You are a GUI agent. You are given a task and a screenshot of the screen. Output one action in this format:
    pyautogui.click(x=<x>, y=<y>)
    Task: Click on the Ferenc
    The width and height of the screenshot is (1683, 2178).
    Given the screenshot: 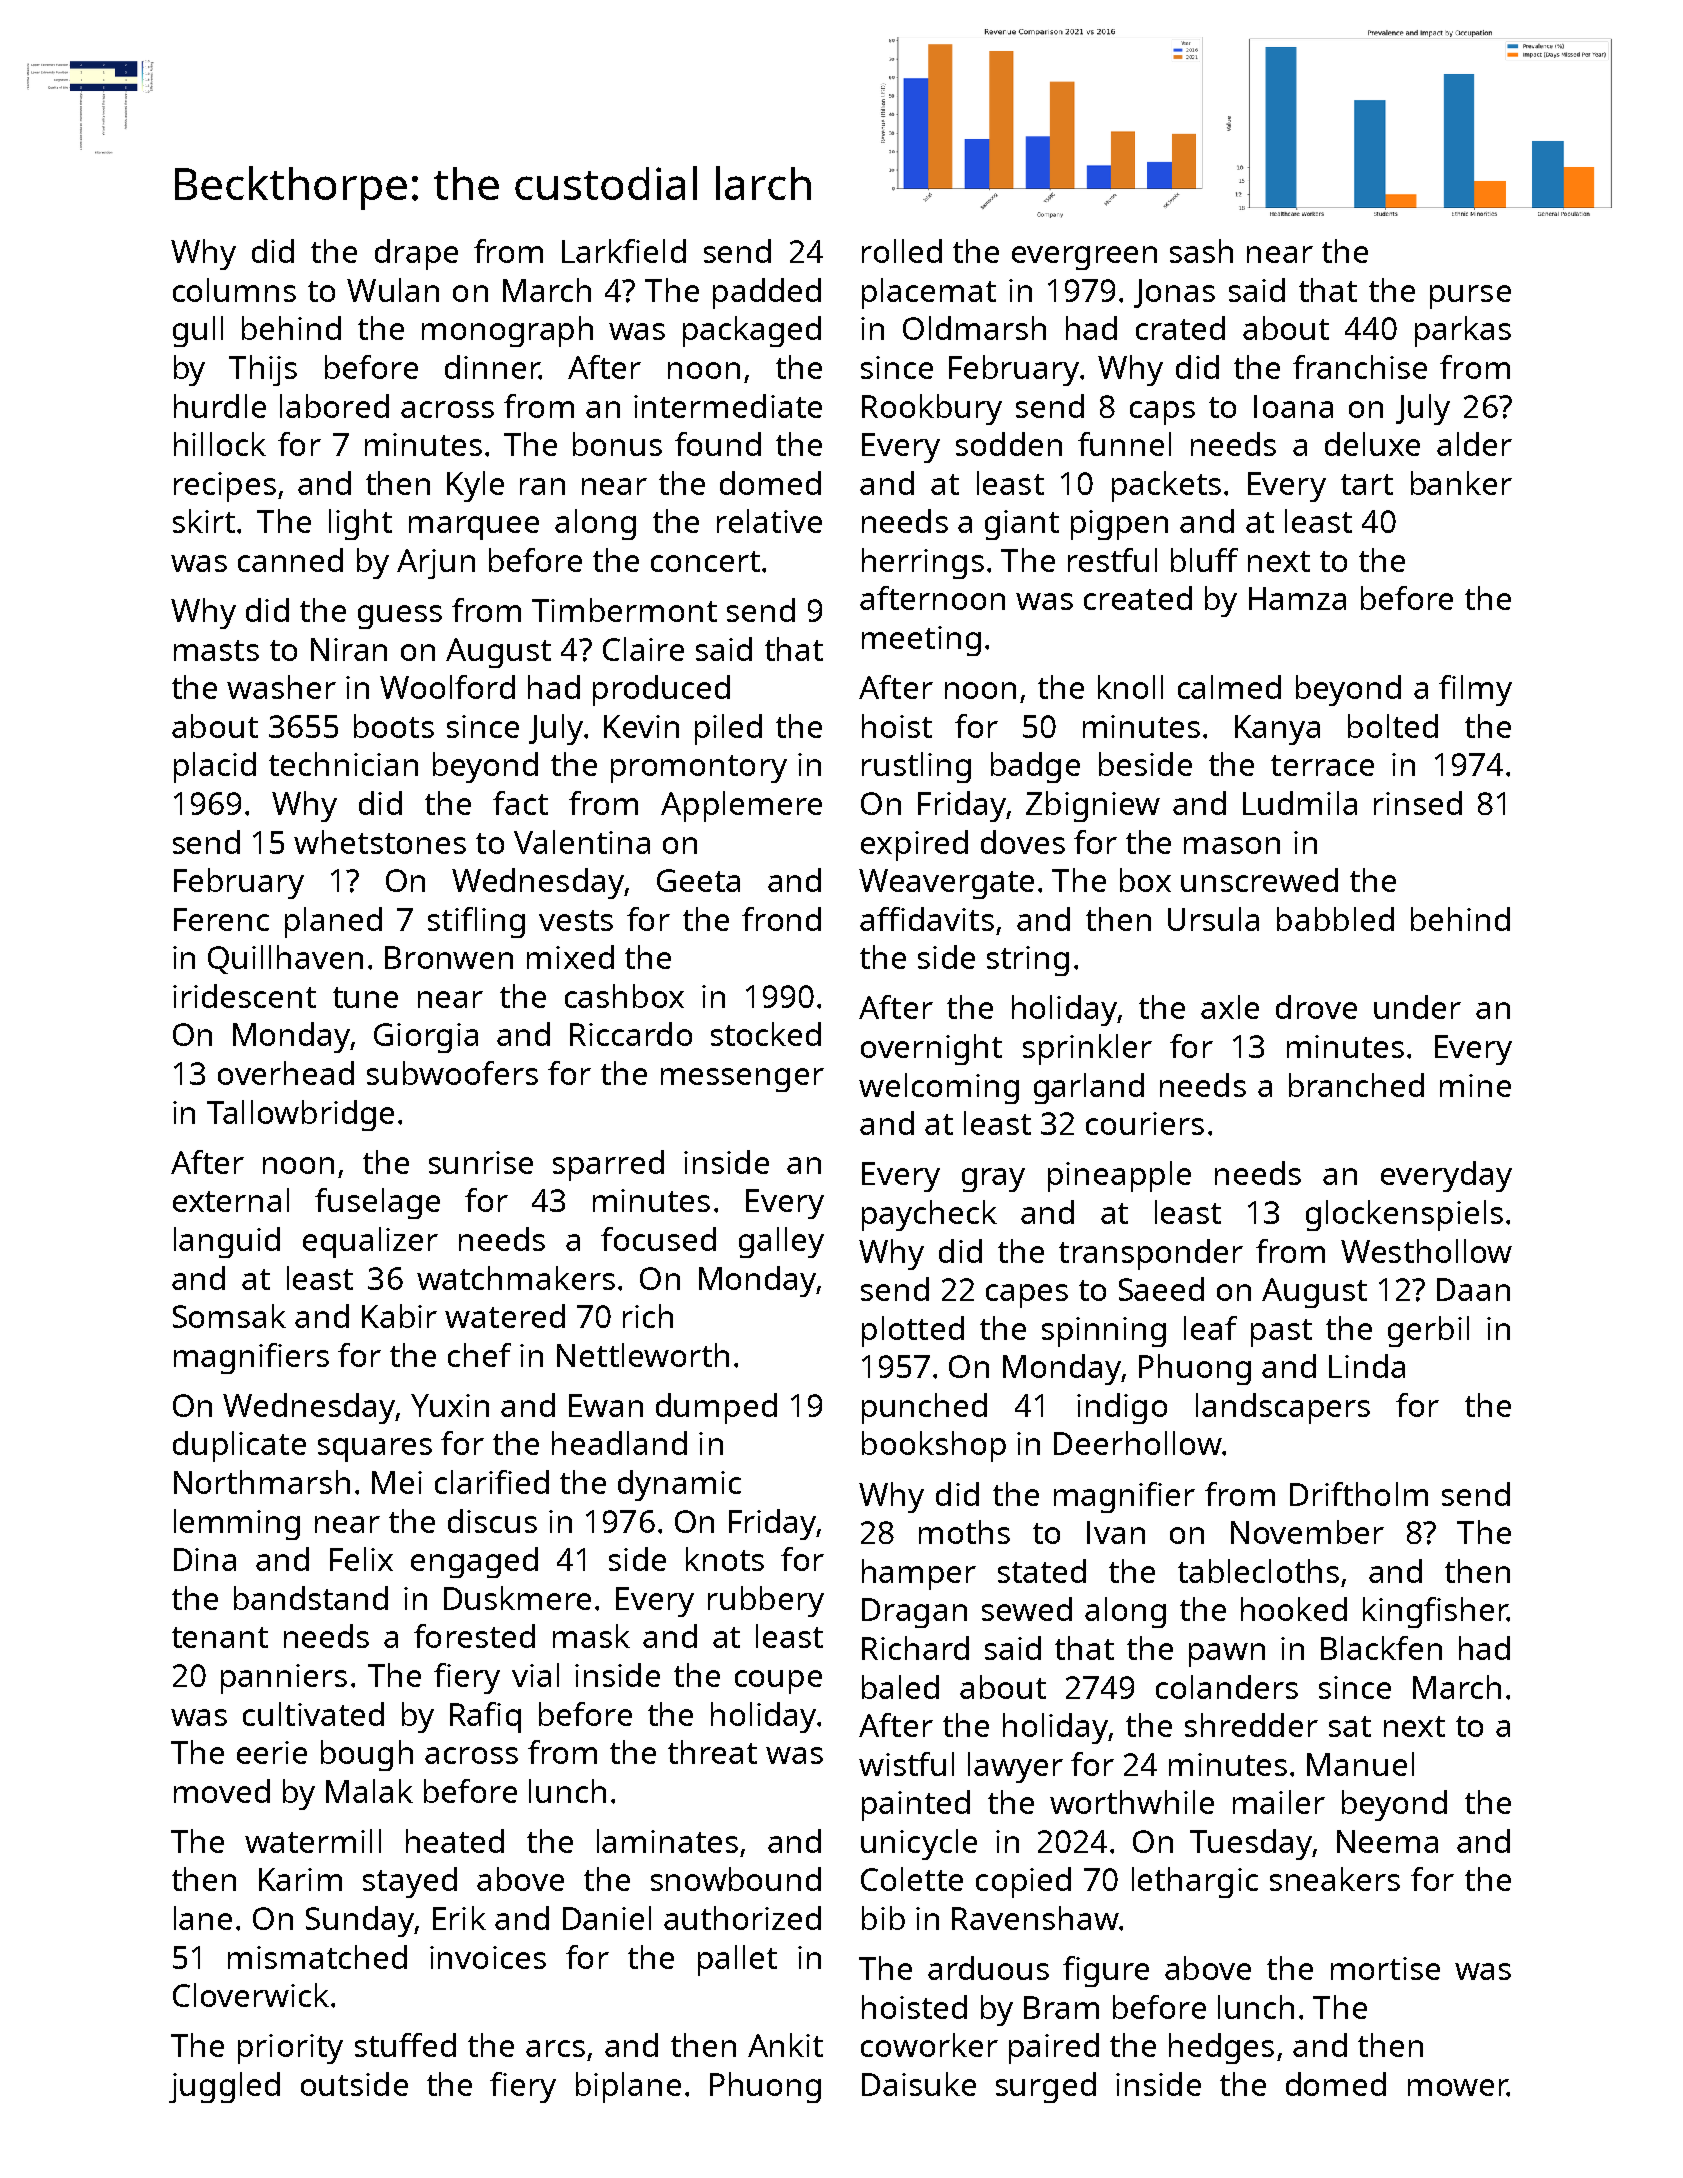 What is the action you would take?
    pyautogui.click(x=221, y=919)
